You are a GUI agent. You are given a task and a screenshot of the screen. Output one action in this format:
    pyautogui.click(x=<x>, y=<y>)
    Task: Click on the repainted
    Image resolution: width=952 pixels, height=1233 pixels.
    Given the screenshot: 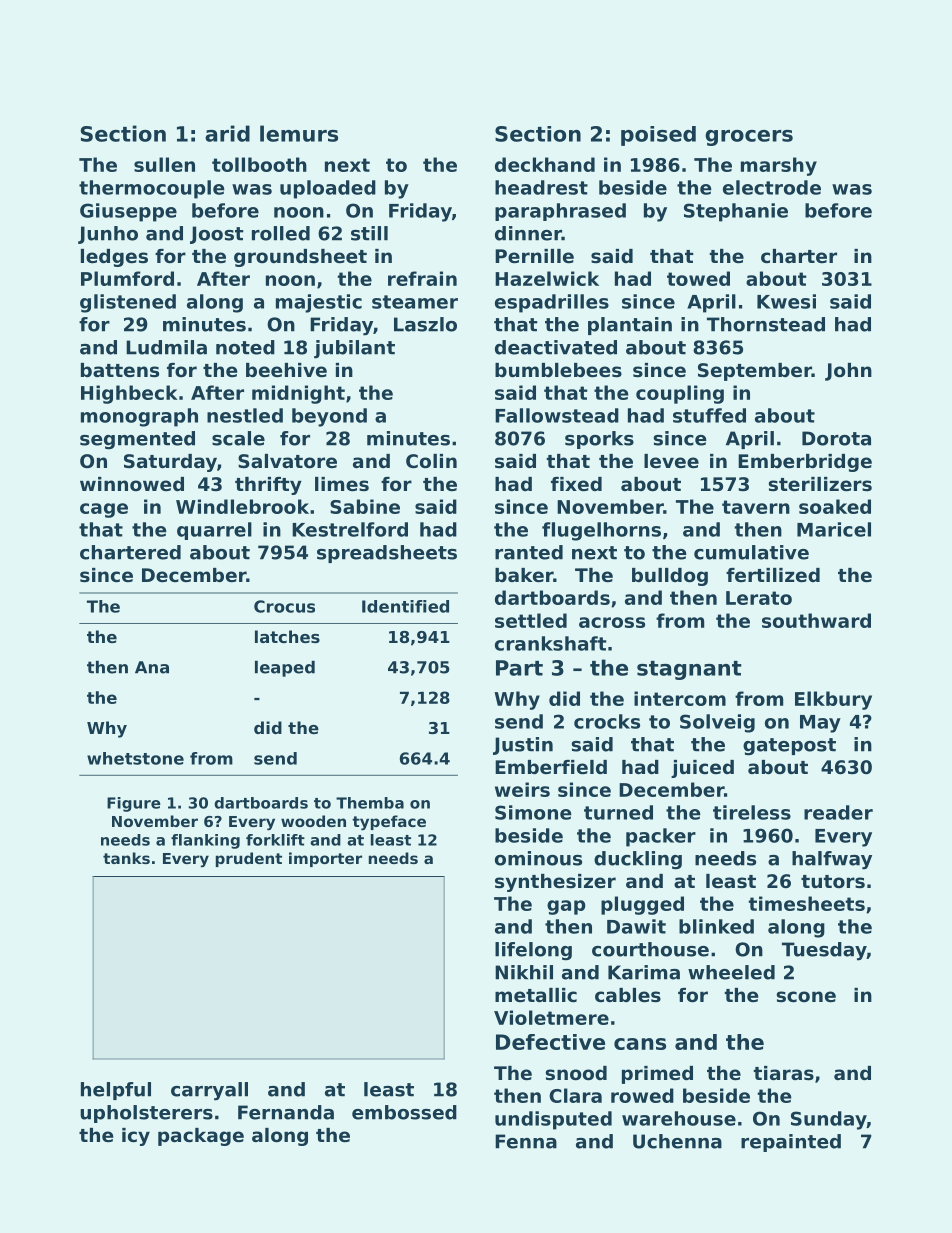 What is the action you would take?
    pyautogui.click(x=791, y=1143)
